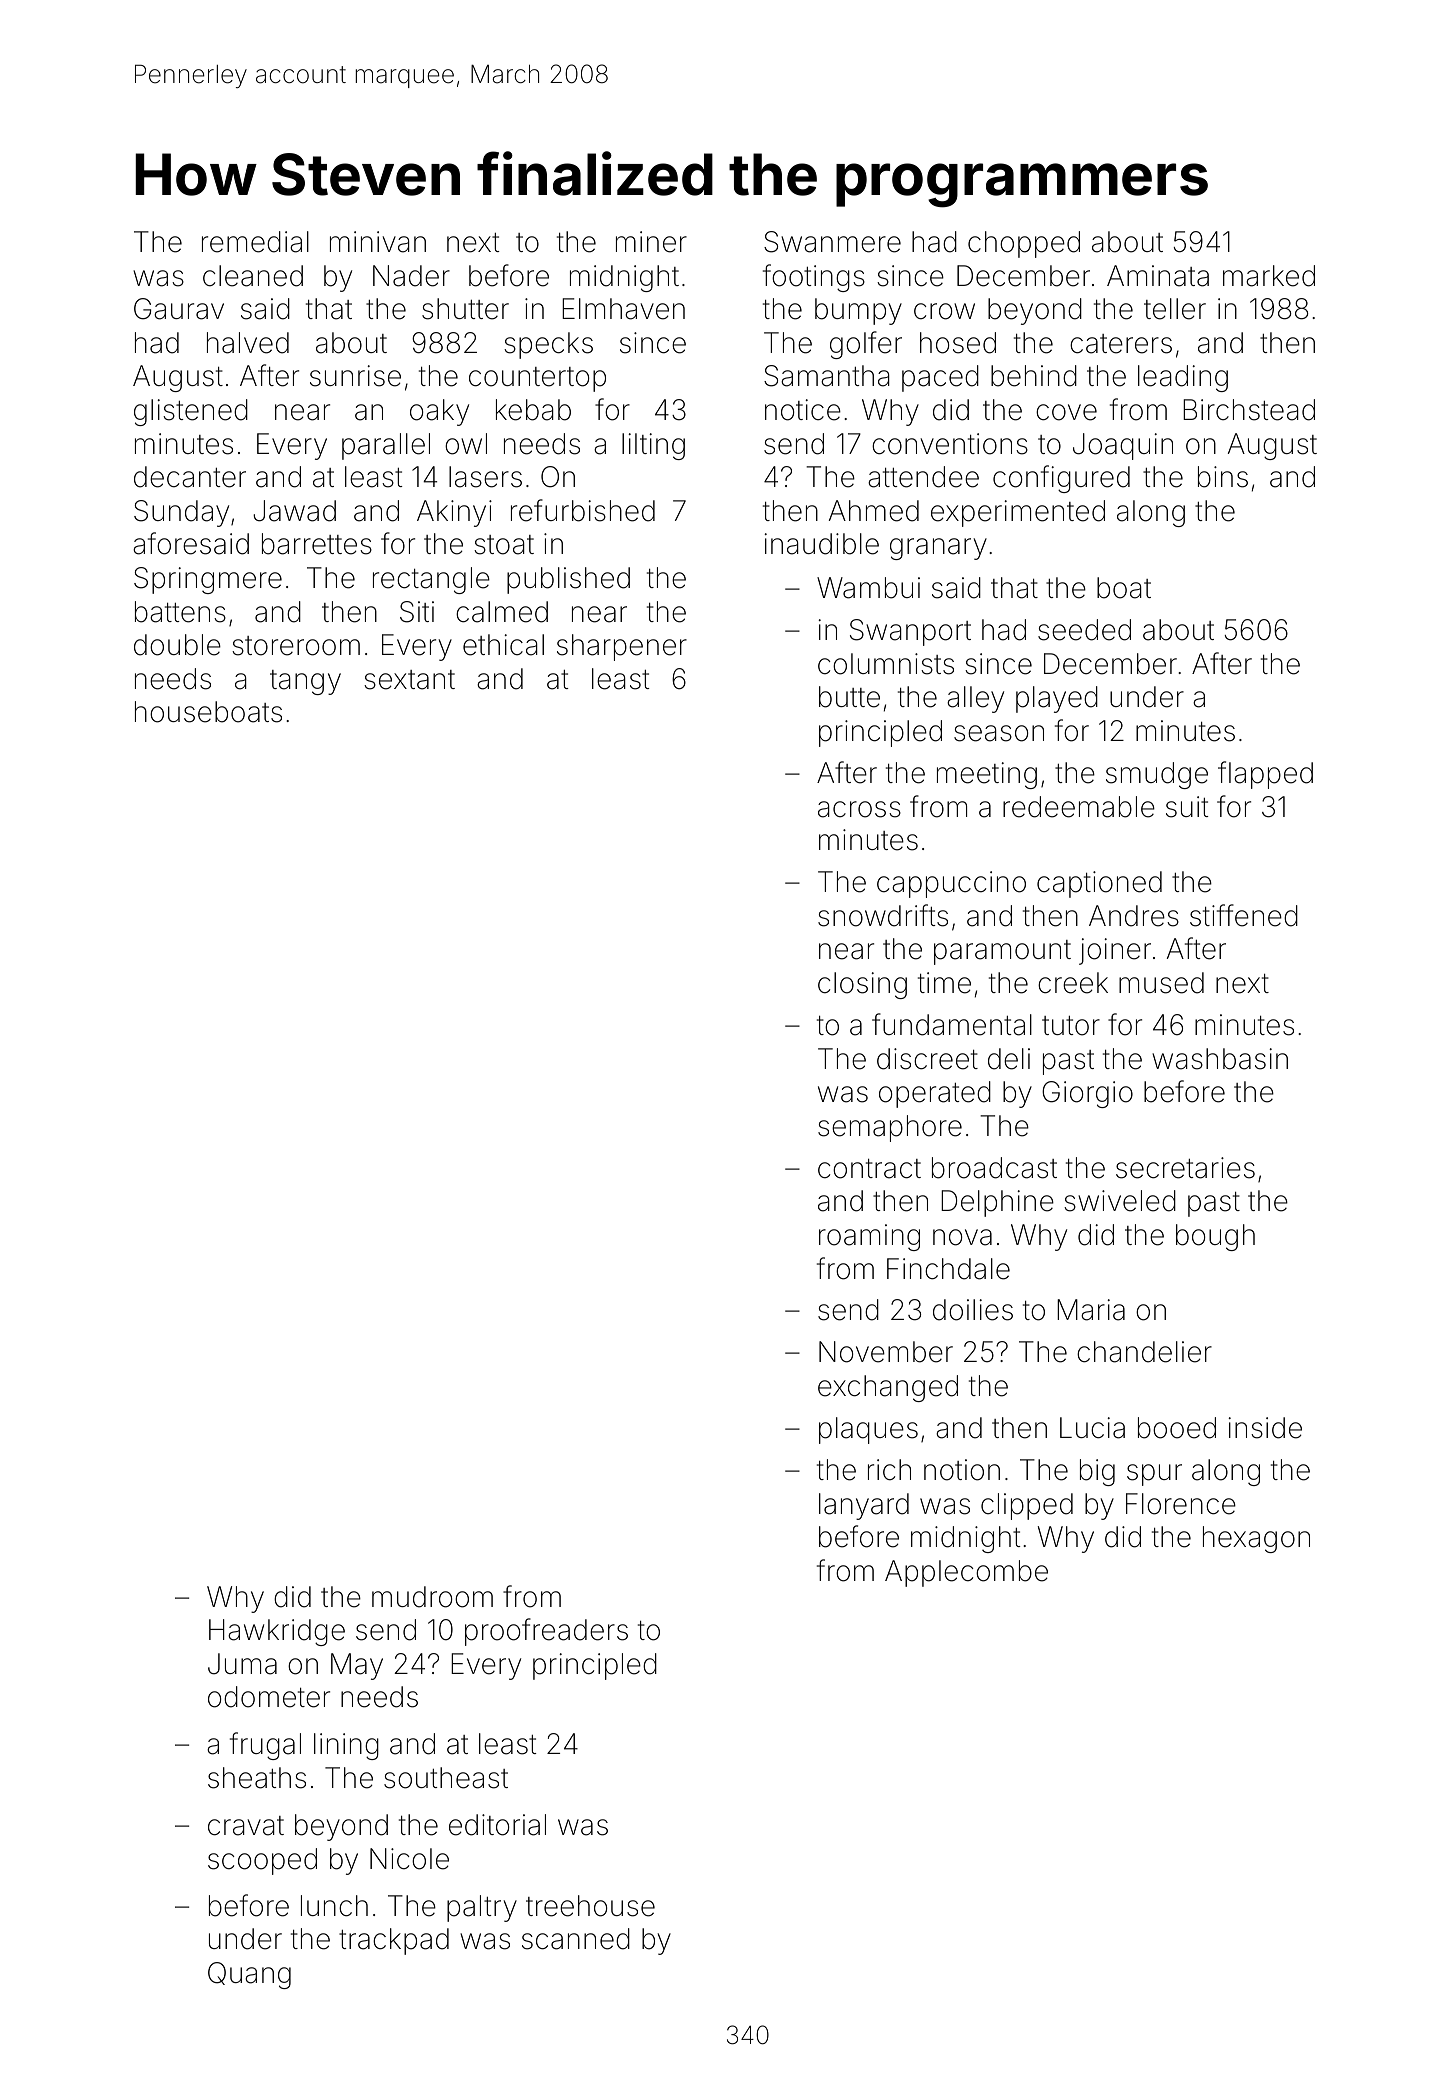 The width and height of the image is (1450, 2100). I want to click on sheaths, so click(257, 1778).
